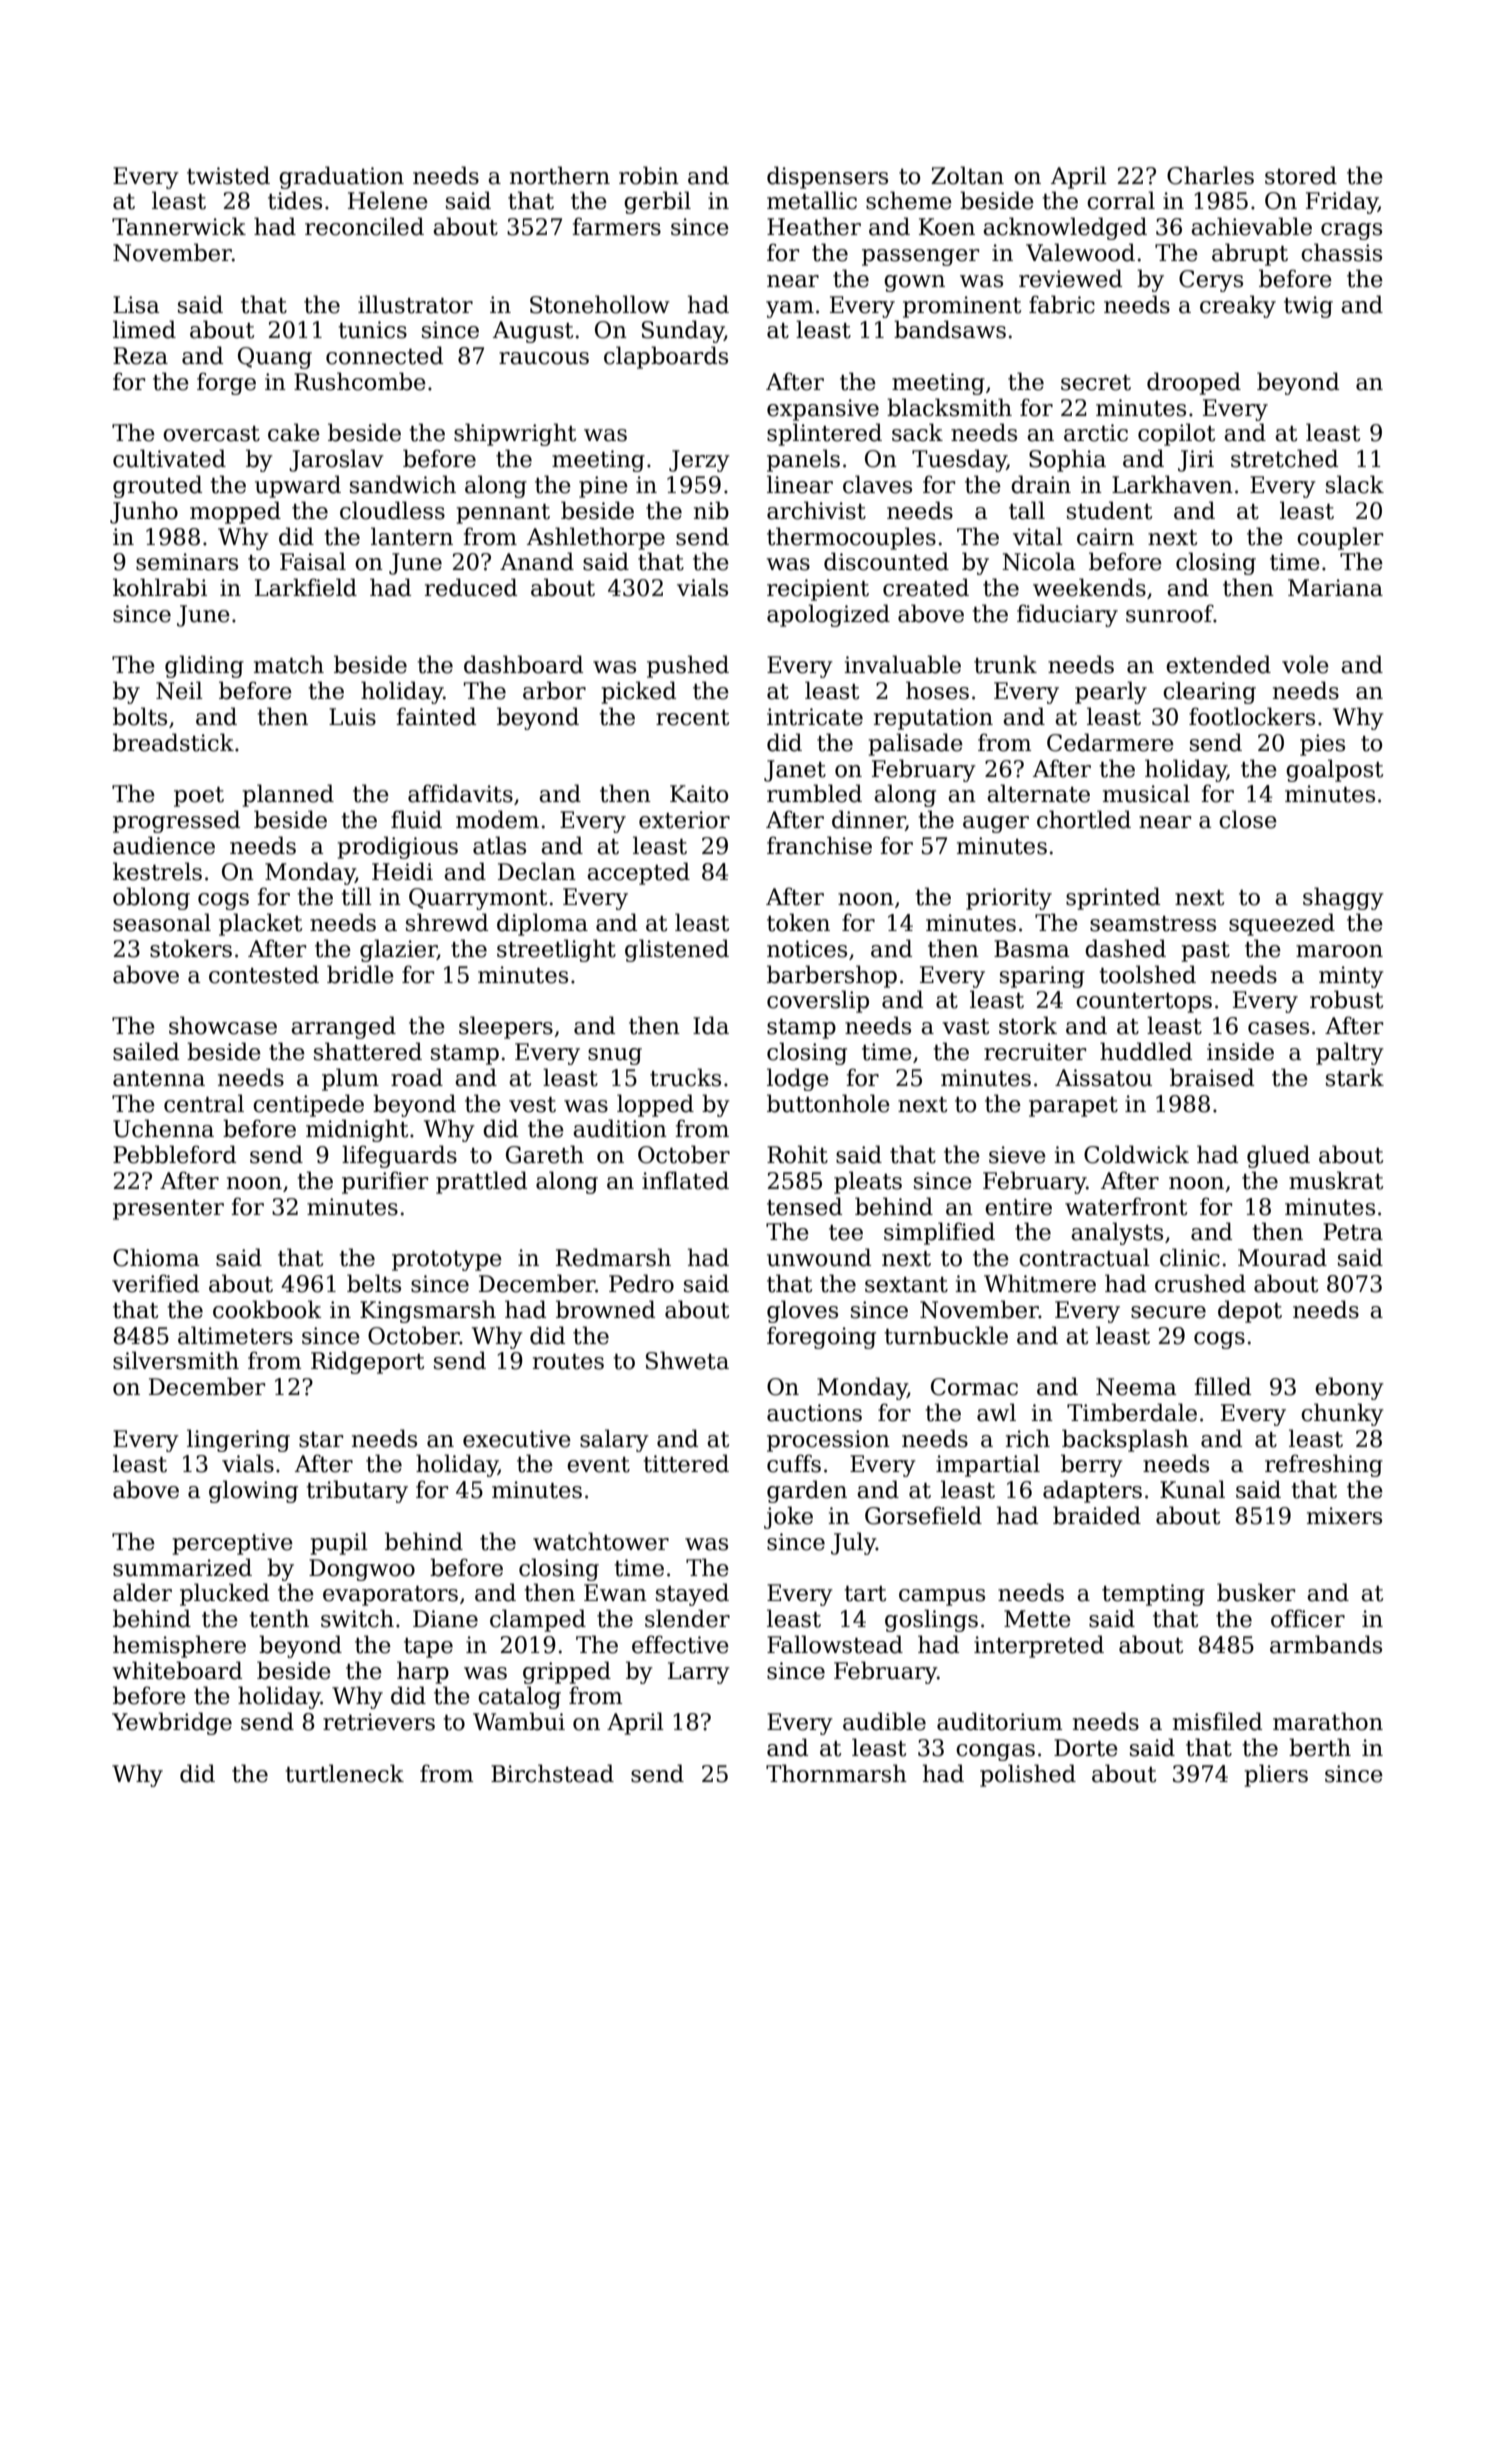 This screenshot has height=2464, width=1496. I want to click on lantern, so click(412, 536).
